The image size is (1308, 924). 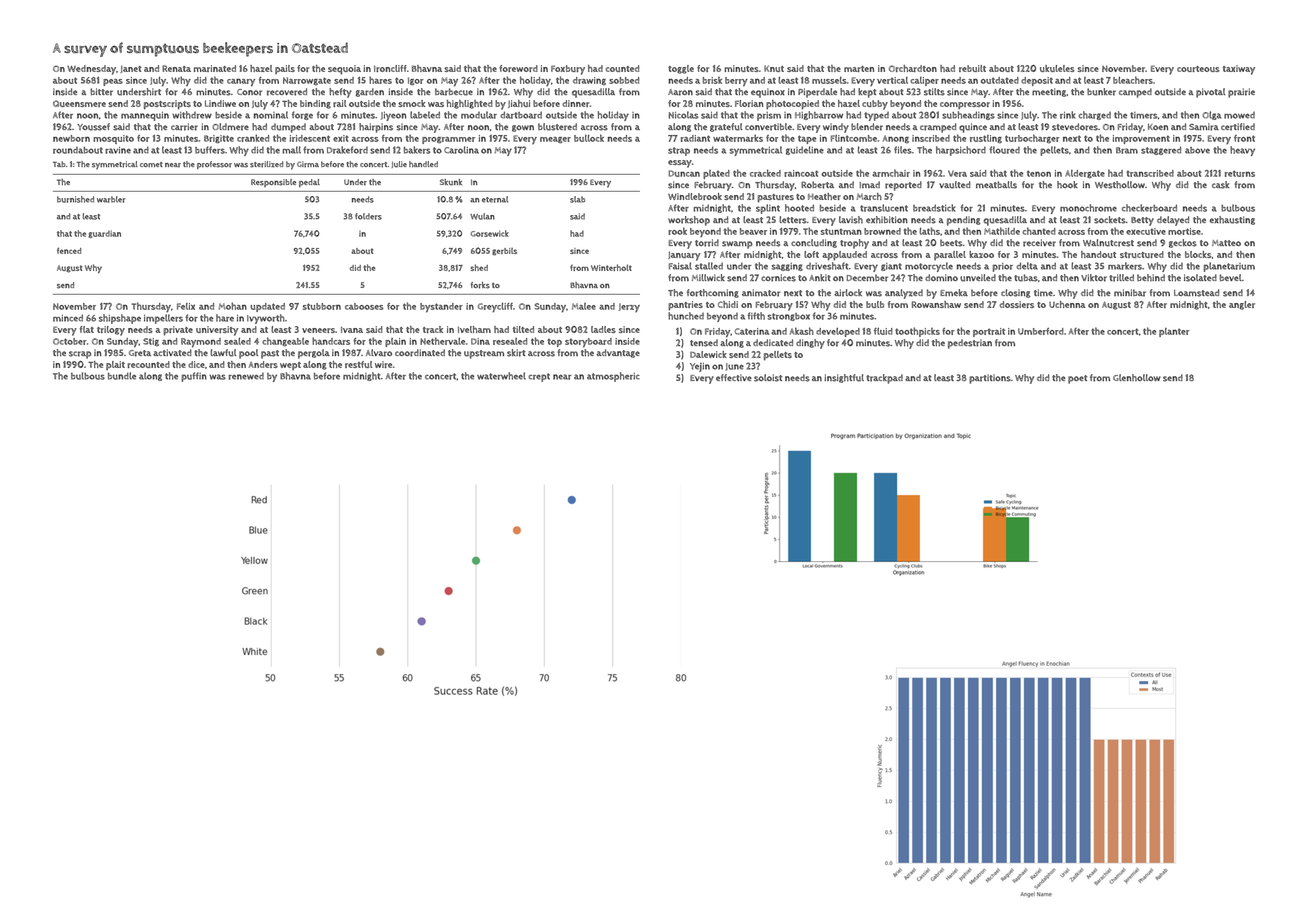 I want to click on skirt, so click(x=516, y=353).
